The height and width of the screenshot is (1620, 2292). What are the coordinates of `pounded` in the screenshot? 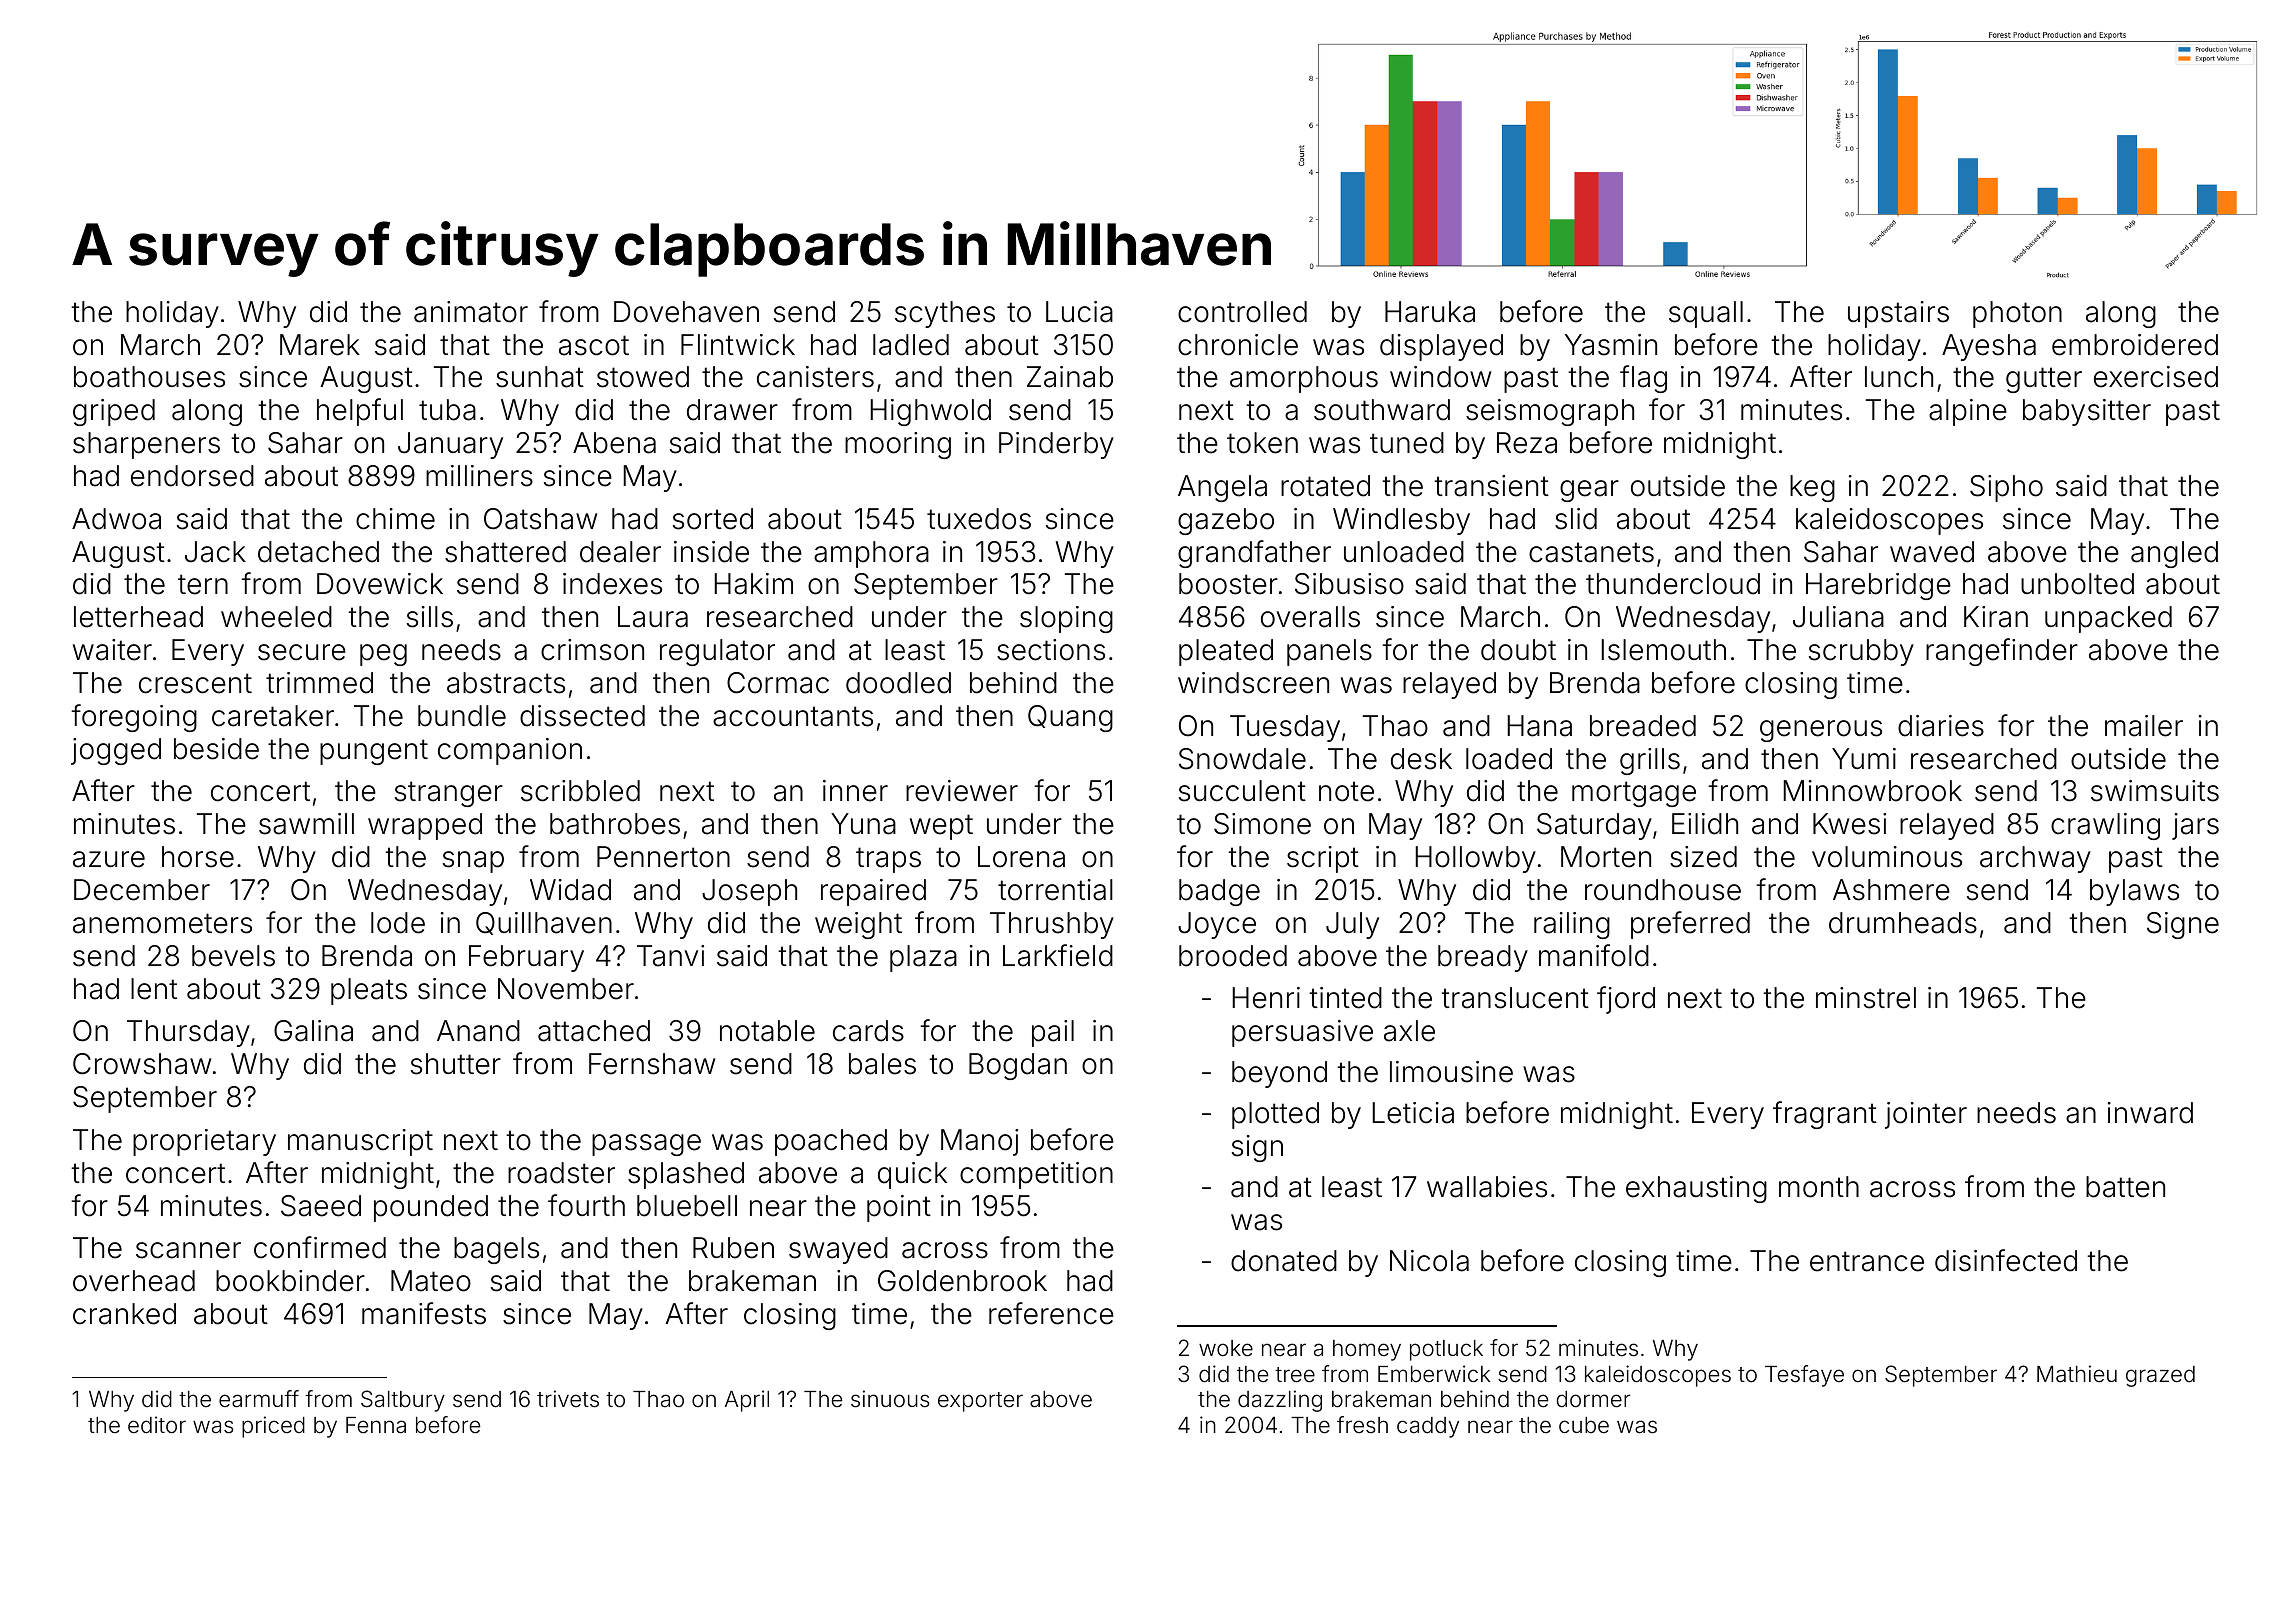 It's located at (431, 1208).
